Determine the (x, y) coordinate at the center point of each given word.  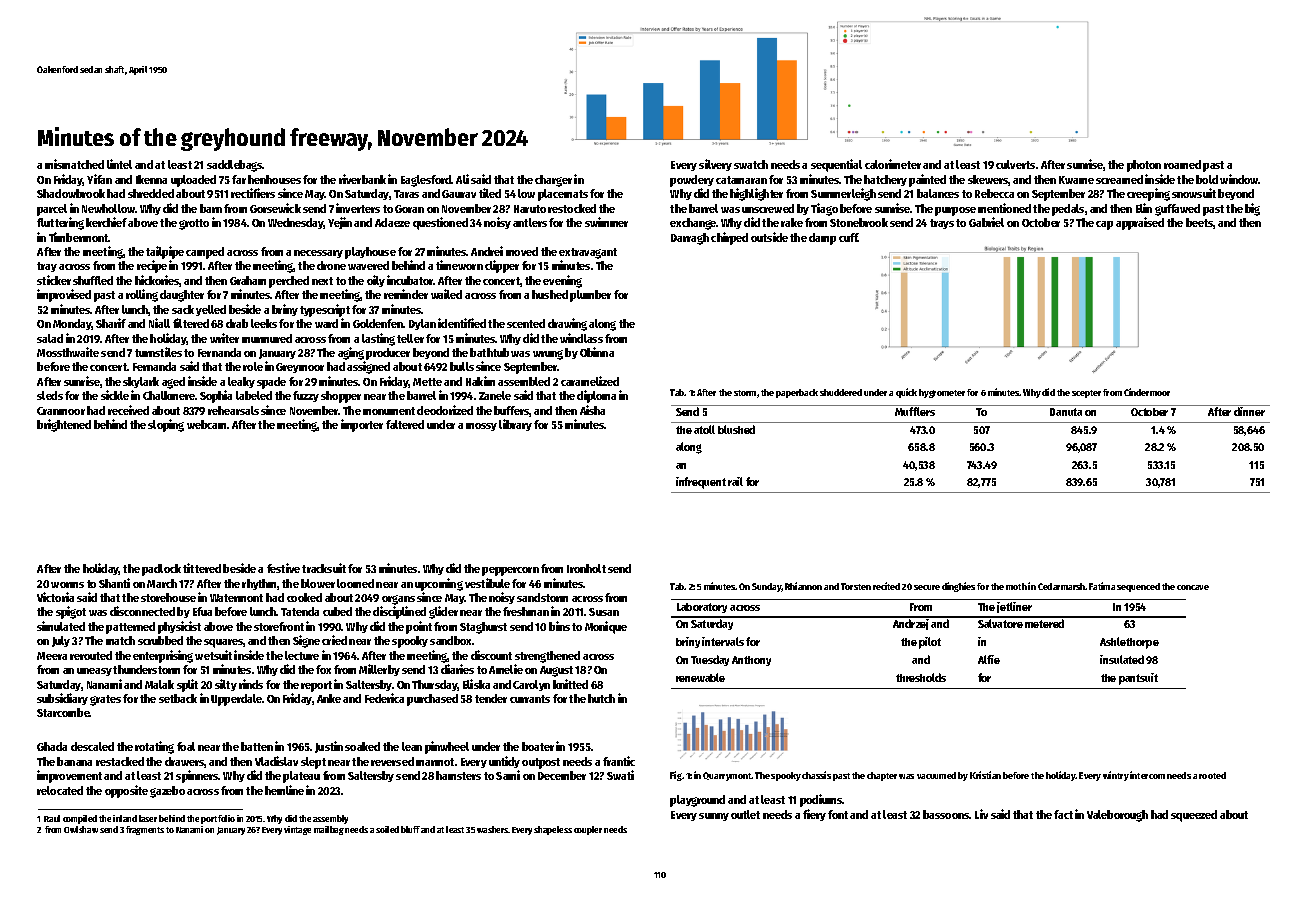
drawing (567, 324)
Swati (620, 775)
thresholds (921, 677)
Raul (52, 818)
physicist (179, 627)
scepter (1086, 394)
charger (553, 181)
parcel (52, 210)
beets (1200, 223)
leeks (264, 323)
